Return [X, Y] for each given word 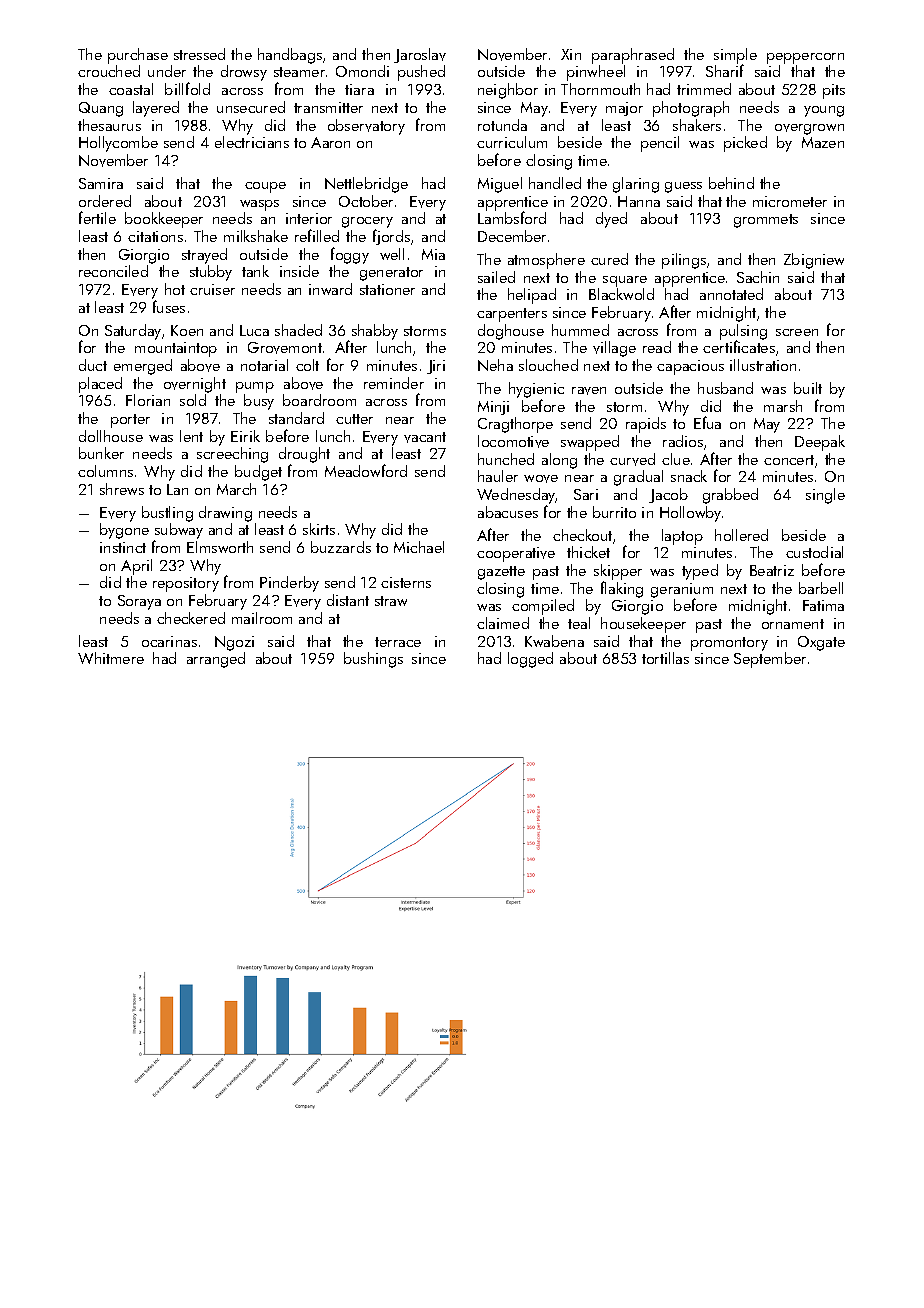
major [624, 109]
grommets [766, 221]
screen [797, 332]
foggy [350, 255]
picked [745, 144]
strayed [204, 256]
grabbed [730, 496]
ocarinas [169, 641]
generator [391, 274]
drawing [225, 514]
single [825, 496]
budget [258, 473]
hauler [498, 476]
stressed [199, 54]
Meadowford [366, 470]
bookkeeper [164, 220]
